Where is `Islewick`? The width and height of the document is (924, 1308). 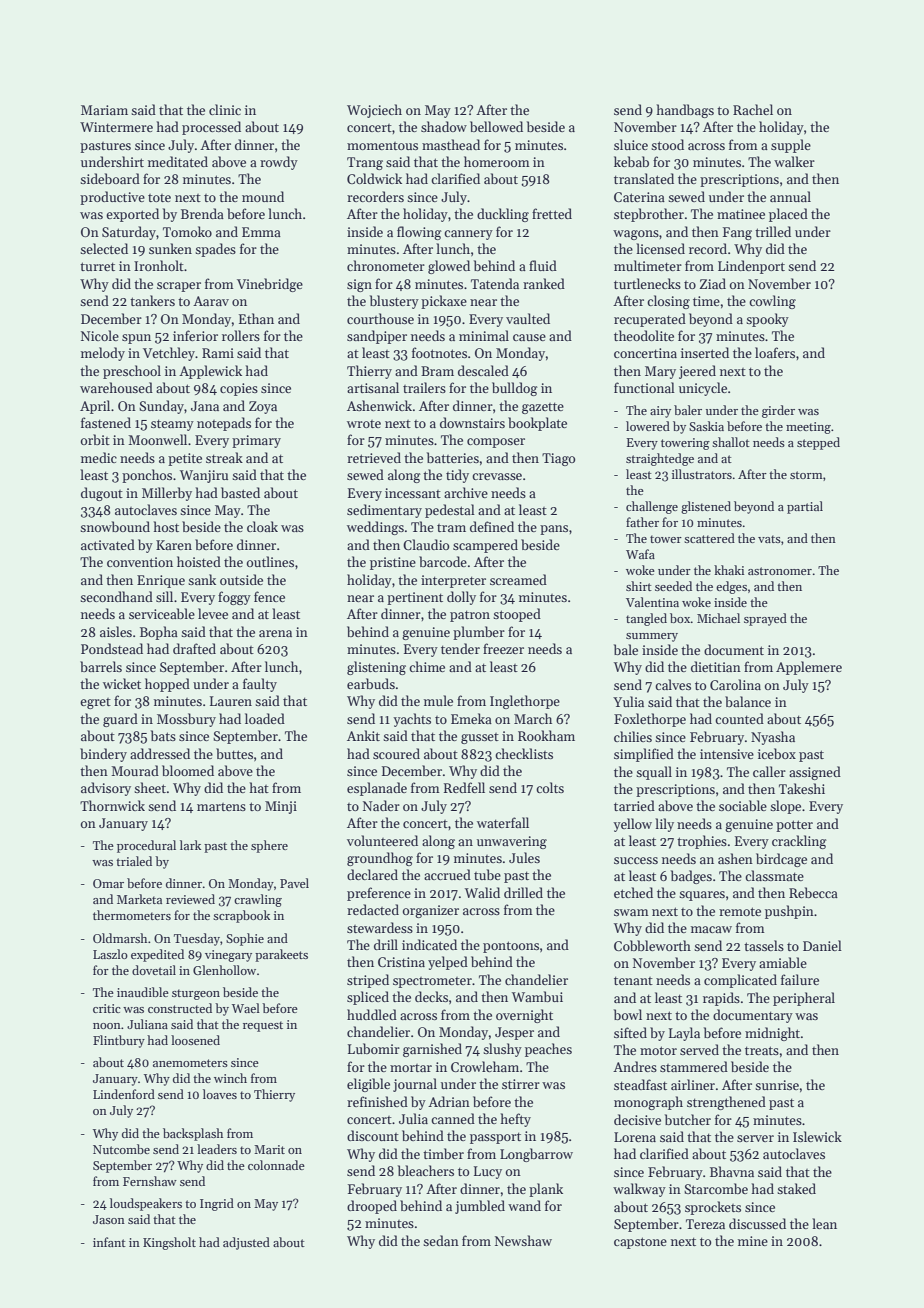 Islewick is located at coordinates (817, 1136).
